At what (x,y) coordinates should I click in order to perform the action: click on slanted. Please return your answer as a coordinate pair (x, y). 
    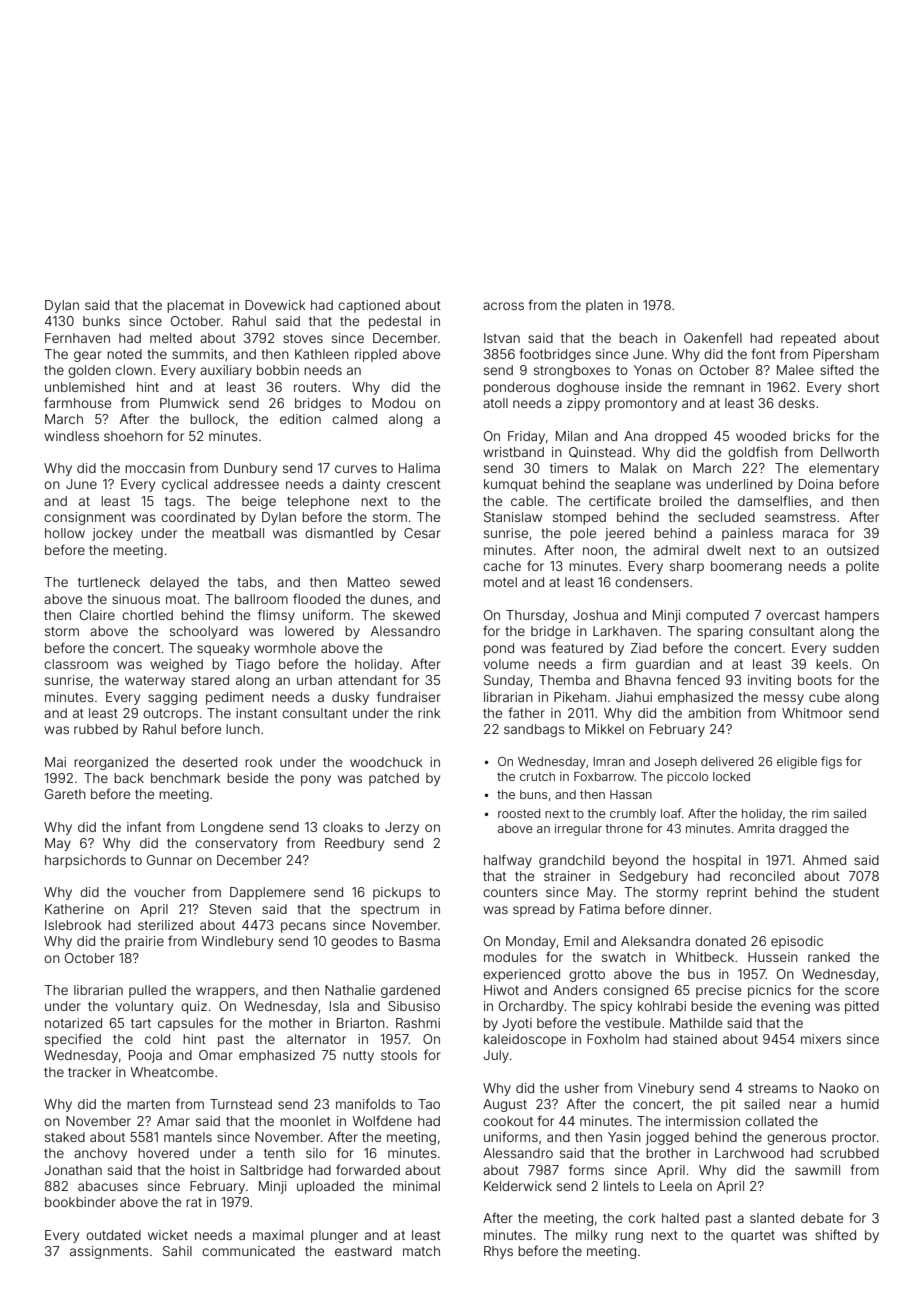
    Looking at the image, I should click on (772, 1218).
